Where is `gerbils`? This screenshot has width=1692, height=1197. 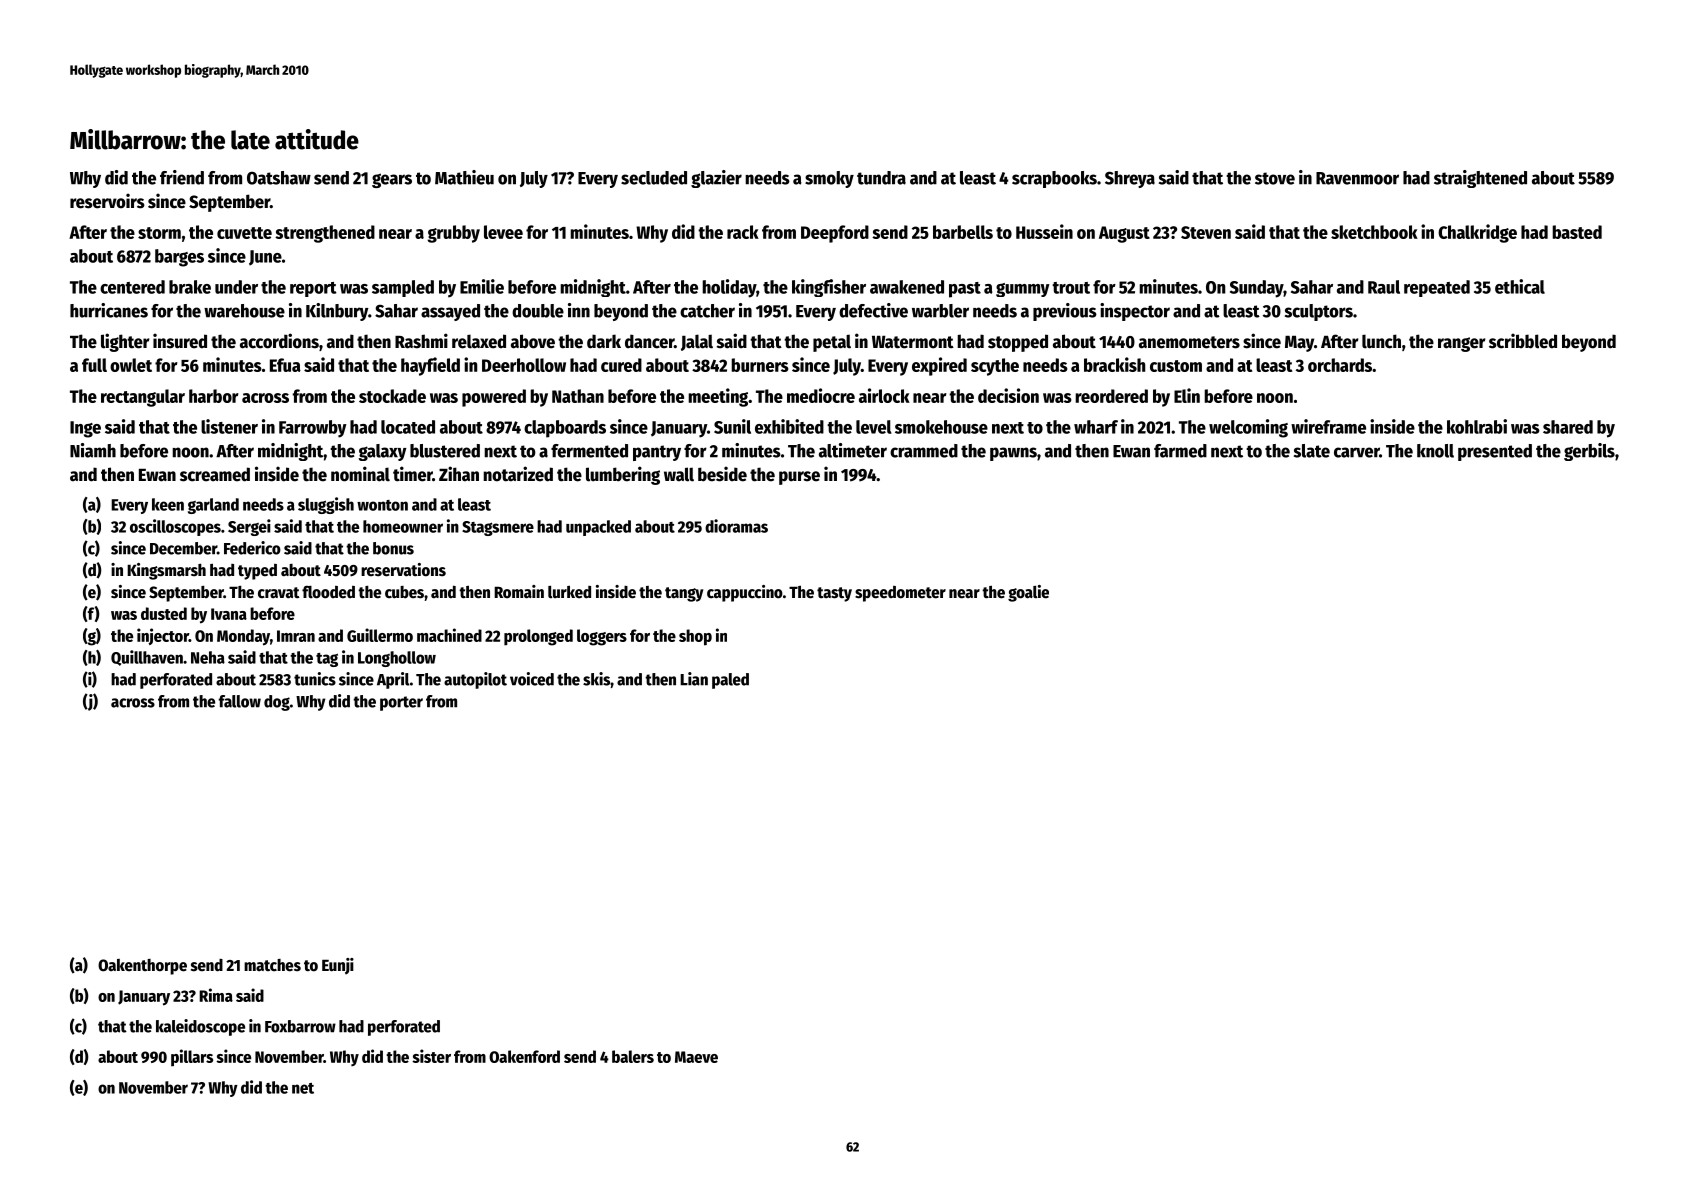
gerbils is located at coordinates (1589, 452).
